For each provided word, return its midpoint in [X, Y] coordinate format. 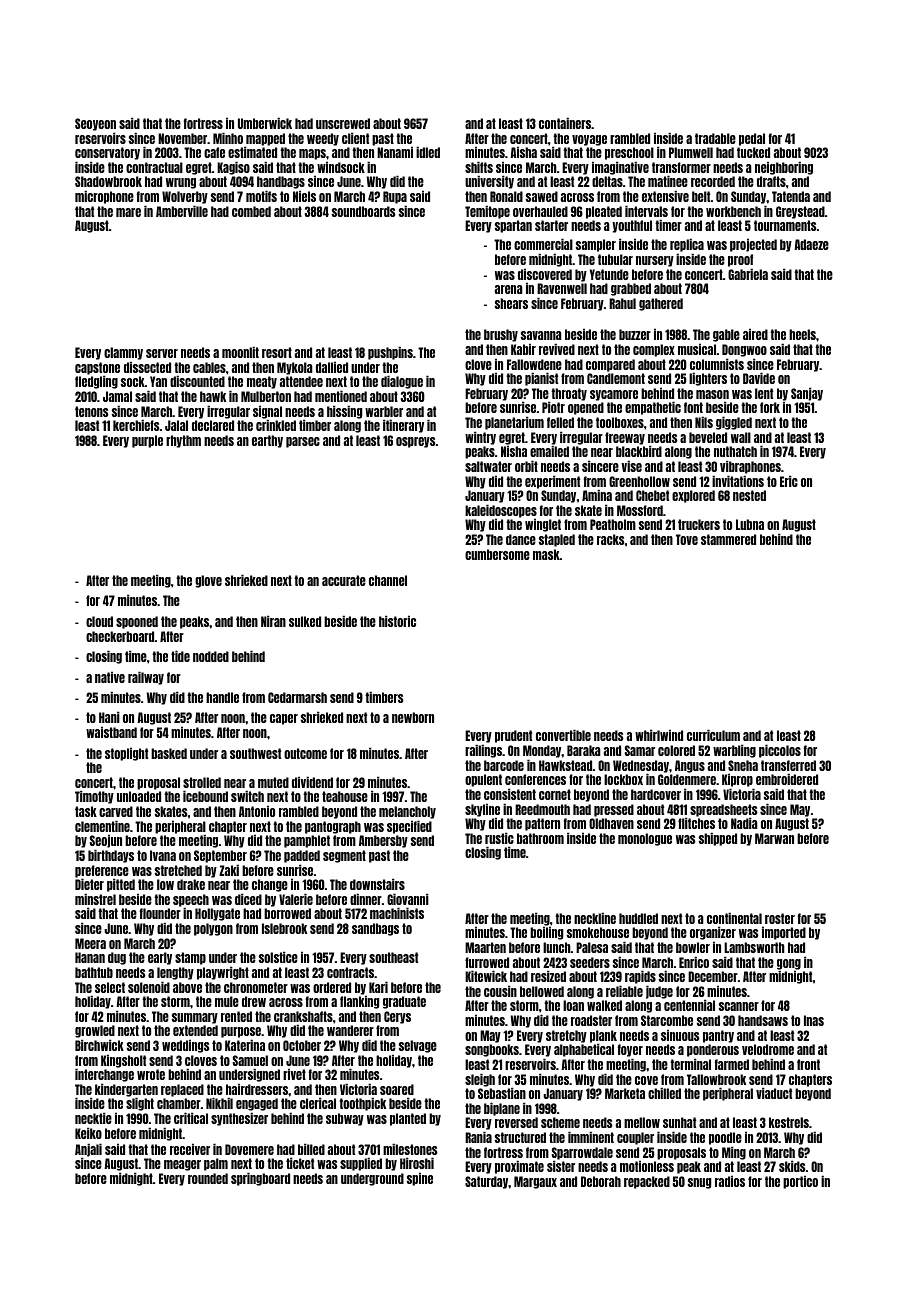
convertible [563, 735]
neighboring [784, 168]
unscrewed [343, 123]
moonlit [240, 352]
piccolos [780, 751]
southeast [393, 957]
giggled [734, 423]
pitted [121, 885]
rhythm [183, 441]
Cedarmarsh [297, 697]
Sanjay [807, 394]
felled [560, 422]
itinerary [403, 426]
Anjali [88, 1150]
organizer [713, 933]
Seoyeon [95, 124]
